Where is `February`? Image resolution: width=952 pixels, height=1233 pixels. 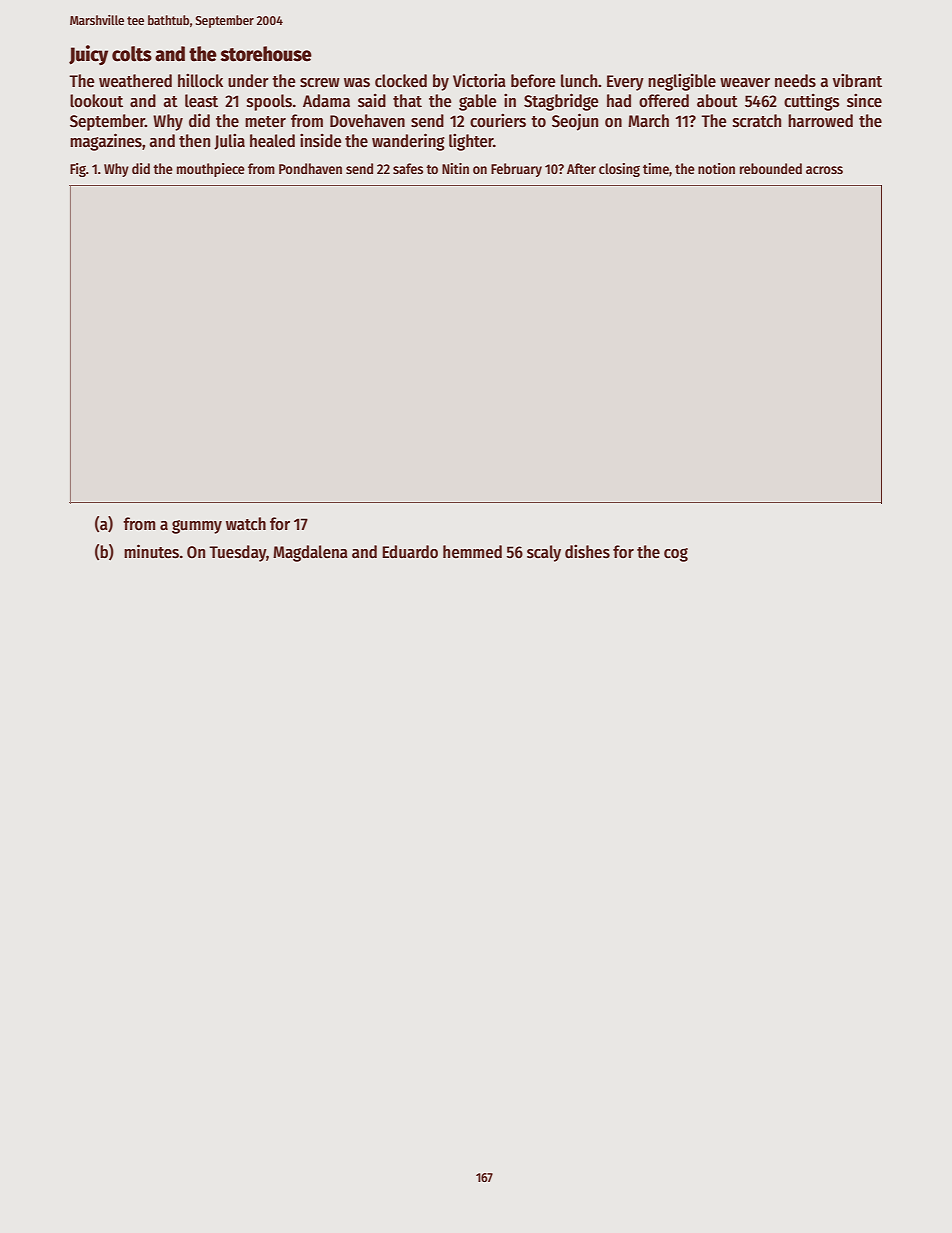 February is located at coordinates (516, 170).
